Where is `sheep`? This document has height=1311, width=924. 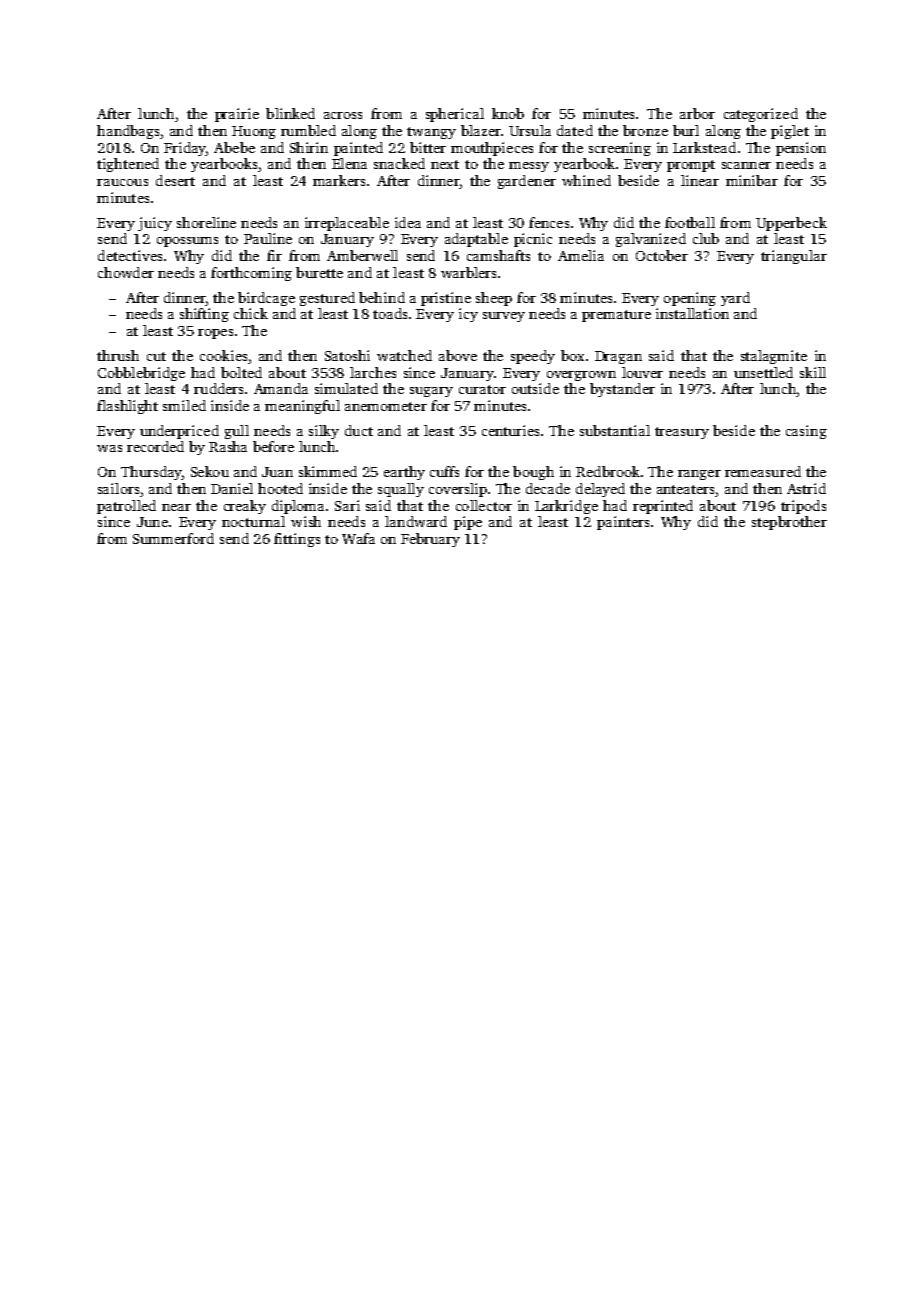 sheep is located at coordinates (494, 299).
